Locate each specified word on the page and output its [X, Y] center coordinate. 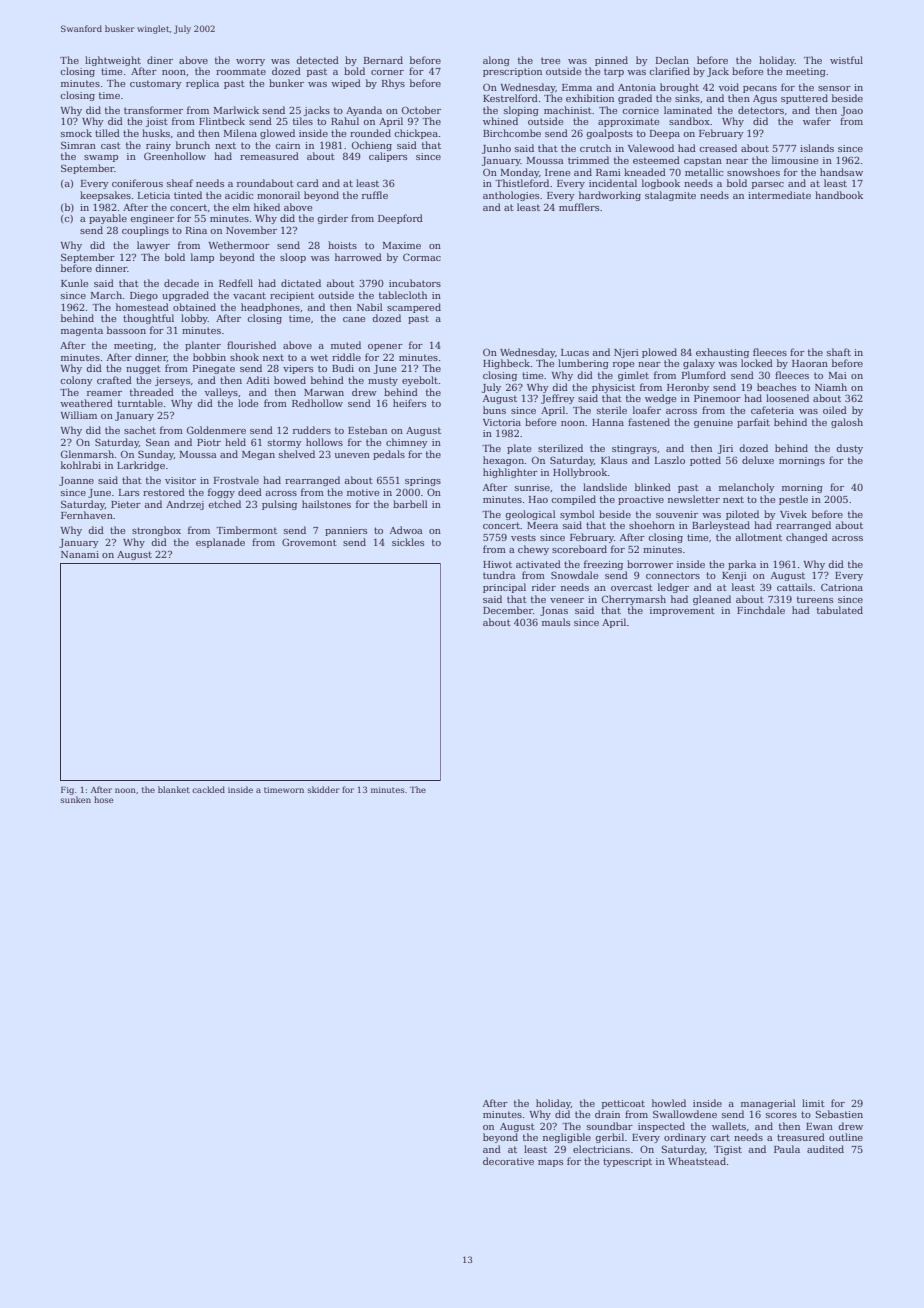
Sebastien [839, 1114]
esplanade [220, 543]
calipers [388, 157]
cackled [208, 789]
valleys [221, 393]
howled [669, 1103]
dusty [849, 449]
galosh [847, 423]
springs [423, 481]
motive [363, 492]
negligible [567, 1138]
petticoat [623, 1104]
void [729, 87]
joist [156, 122]
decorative [508, 1161]
